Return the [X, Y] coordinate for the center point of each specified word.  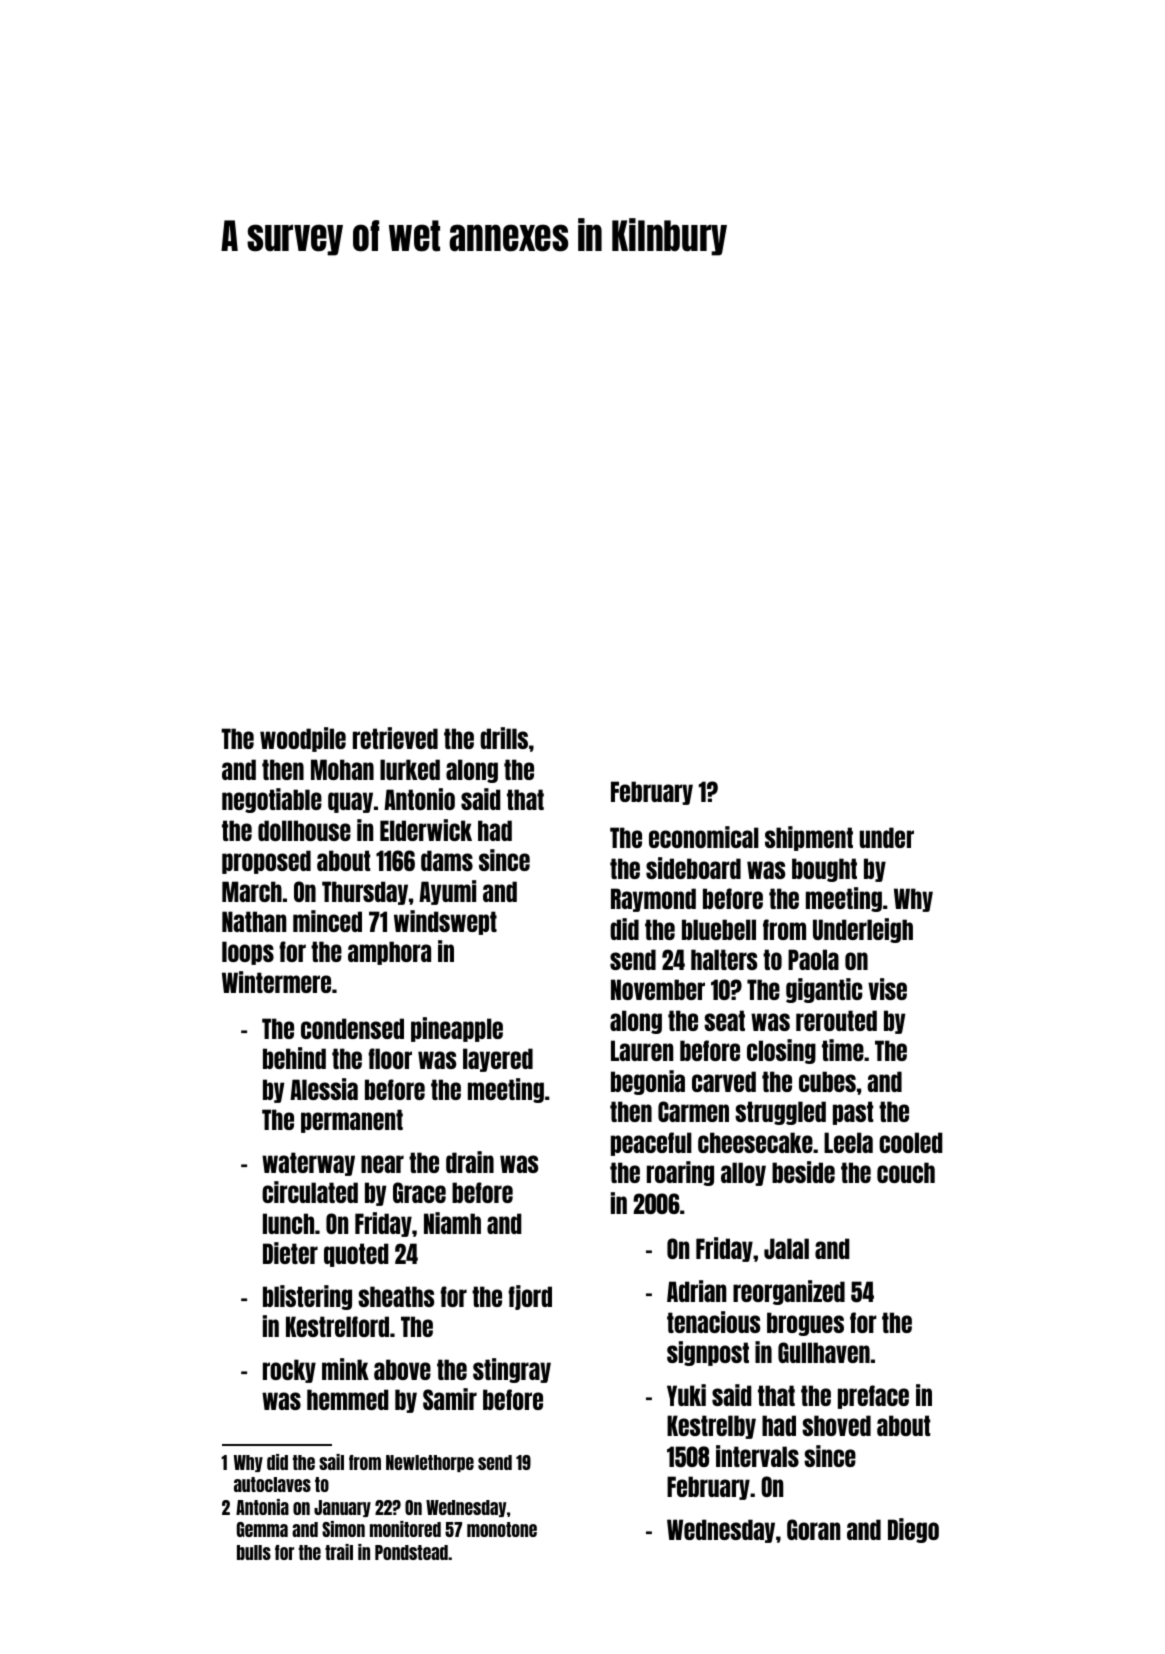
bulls [254, 1552]
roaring [680, 1173]
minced [327, 921]
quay [350, 802]
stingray [512, 1370]
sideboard [693, 868]
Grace [419, 1192]
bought [824, 870]
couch [906, 1172]
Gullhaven [824, 1352]
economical [704, 837]
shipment [809, 838]
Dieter [290, 1253]
